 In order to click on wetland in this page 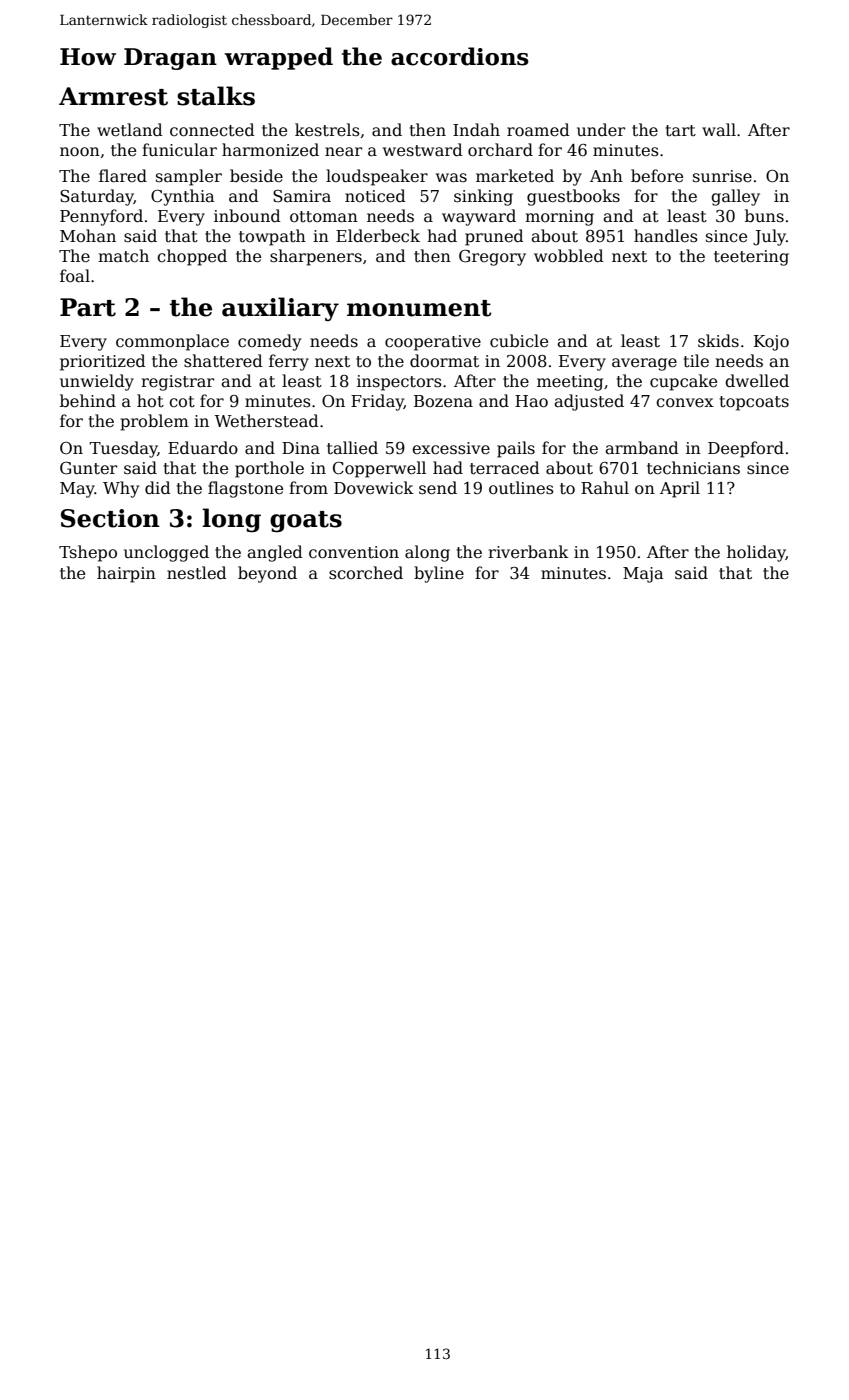, I will do `click(130, 130)`.
